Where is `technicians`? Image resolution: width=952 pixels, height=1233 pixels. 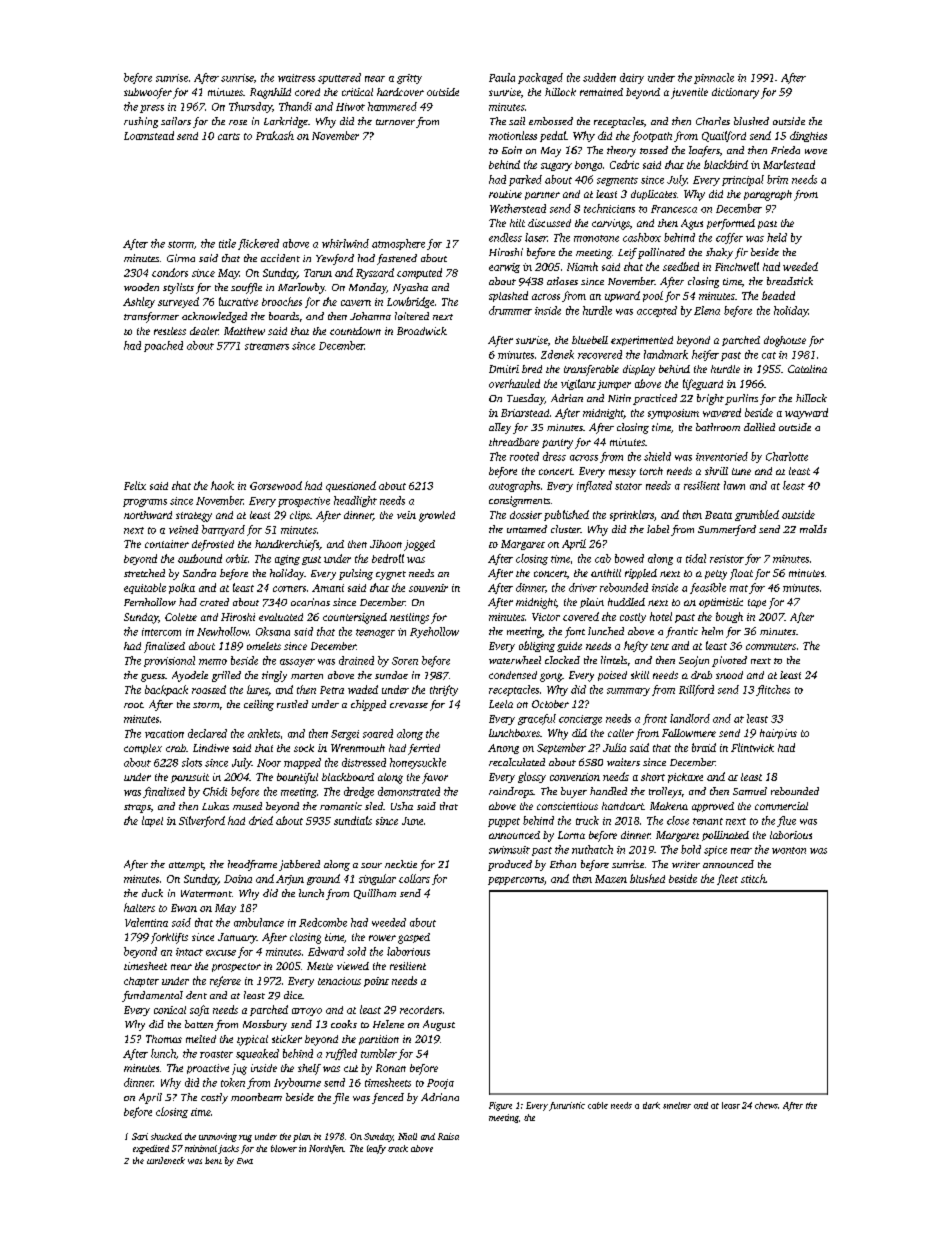
technicians is located at coordinates (609, 208).
